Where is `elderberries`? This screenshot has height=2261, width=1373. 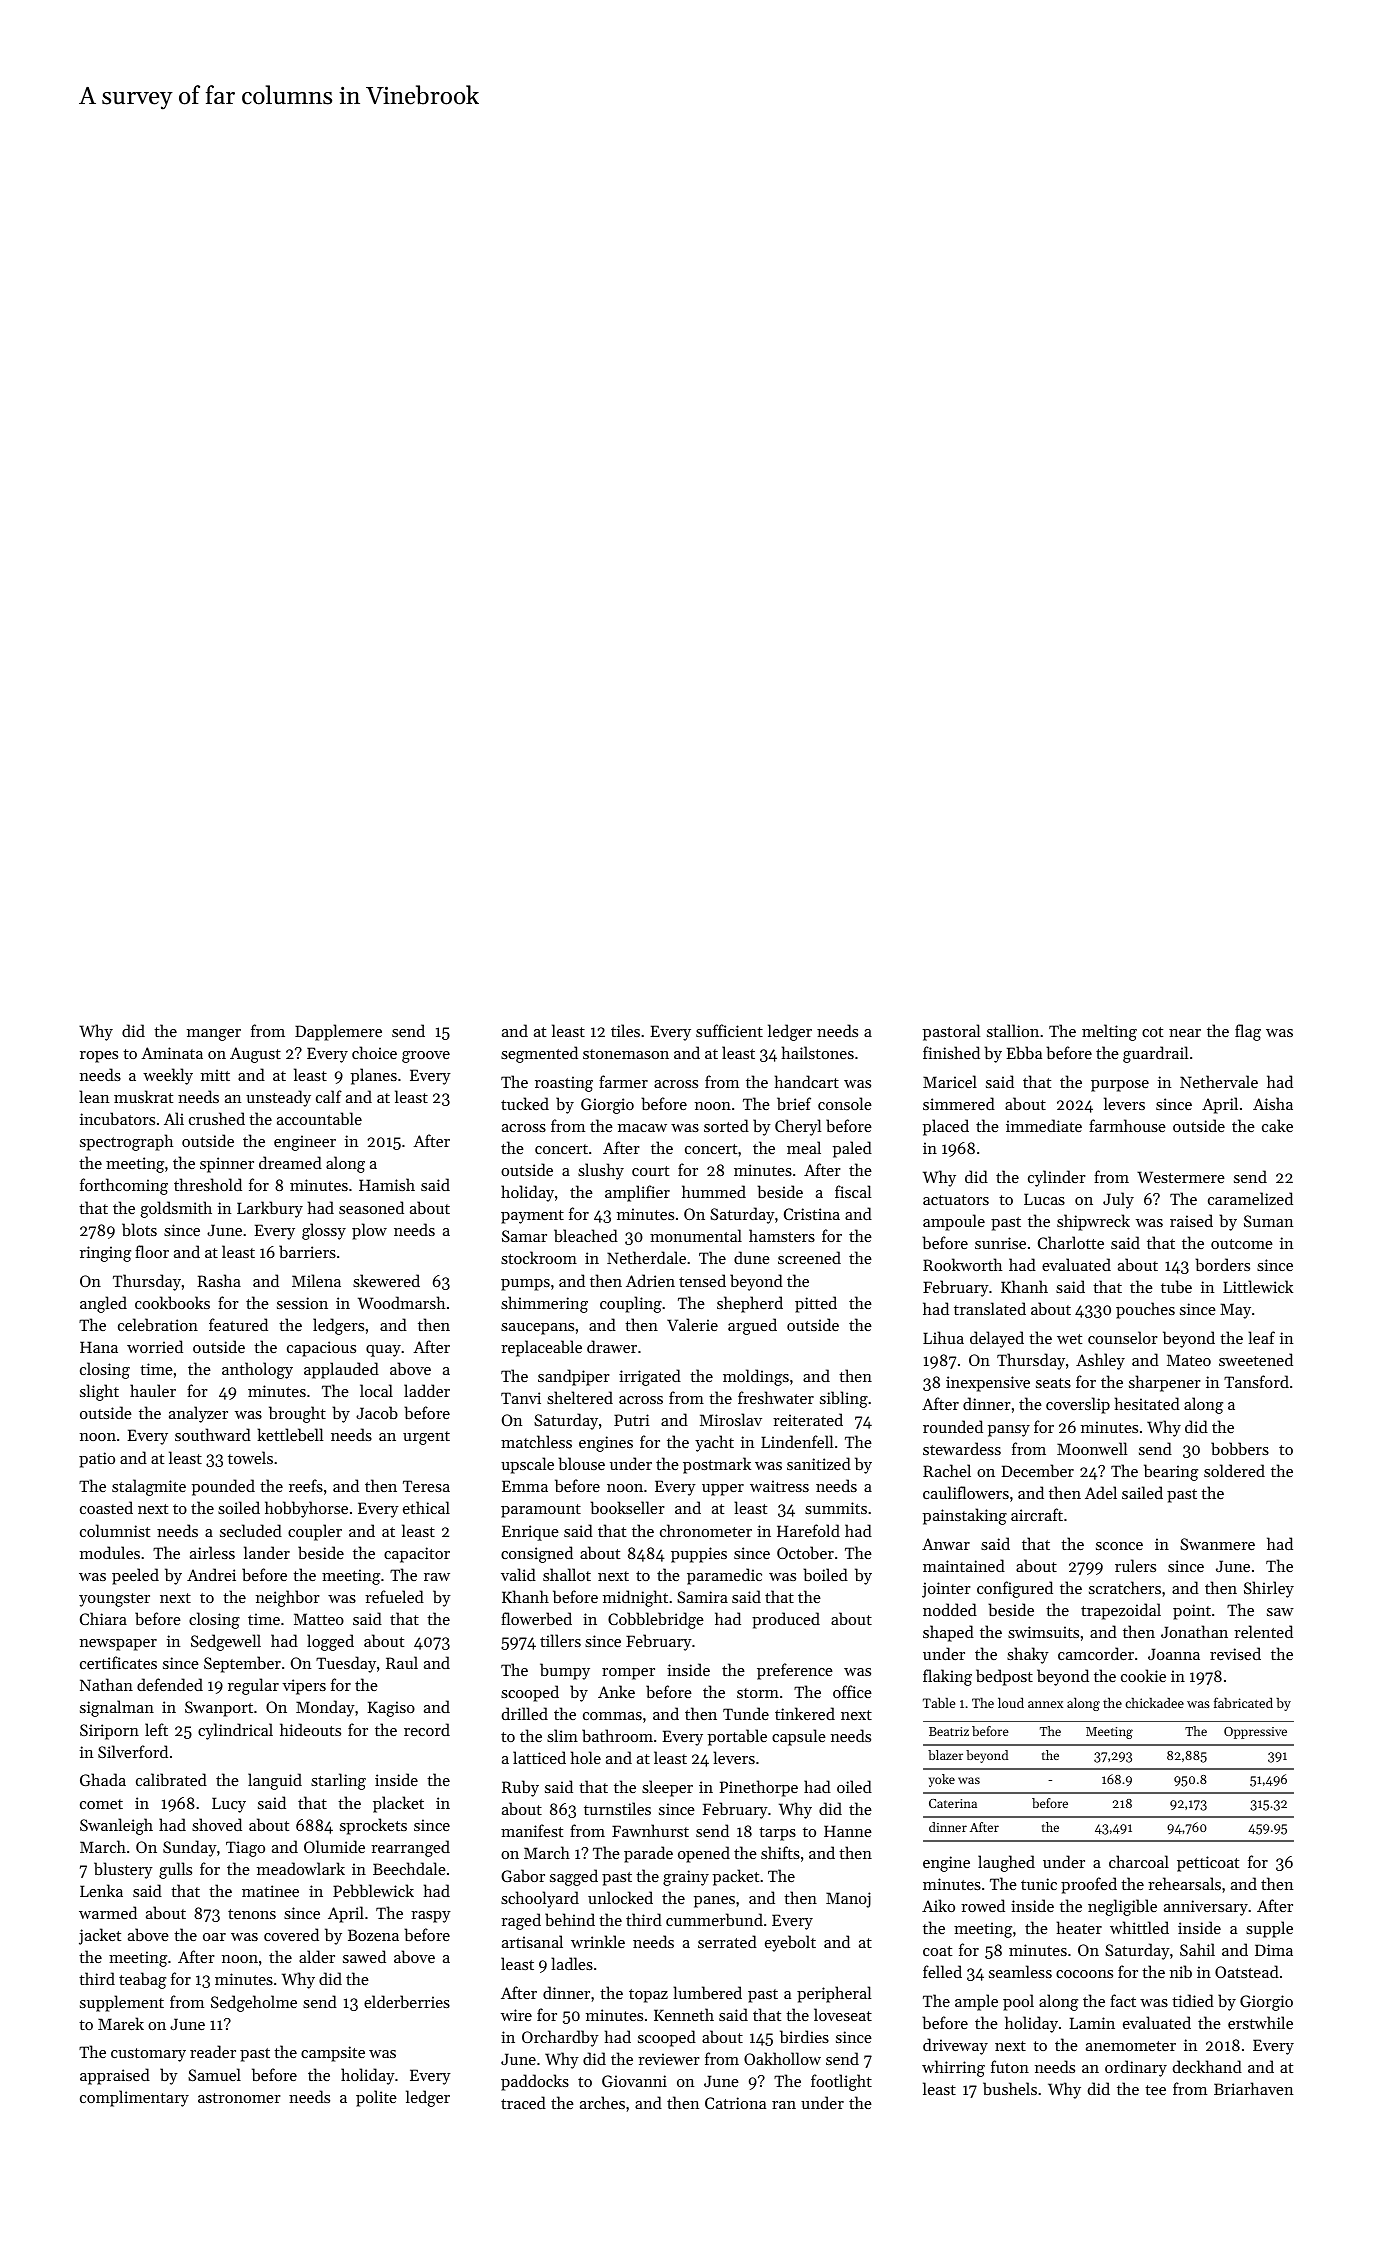
elderberries is located at coordinates (407, 2001).
